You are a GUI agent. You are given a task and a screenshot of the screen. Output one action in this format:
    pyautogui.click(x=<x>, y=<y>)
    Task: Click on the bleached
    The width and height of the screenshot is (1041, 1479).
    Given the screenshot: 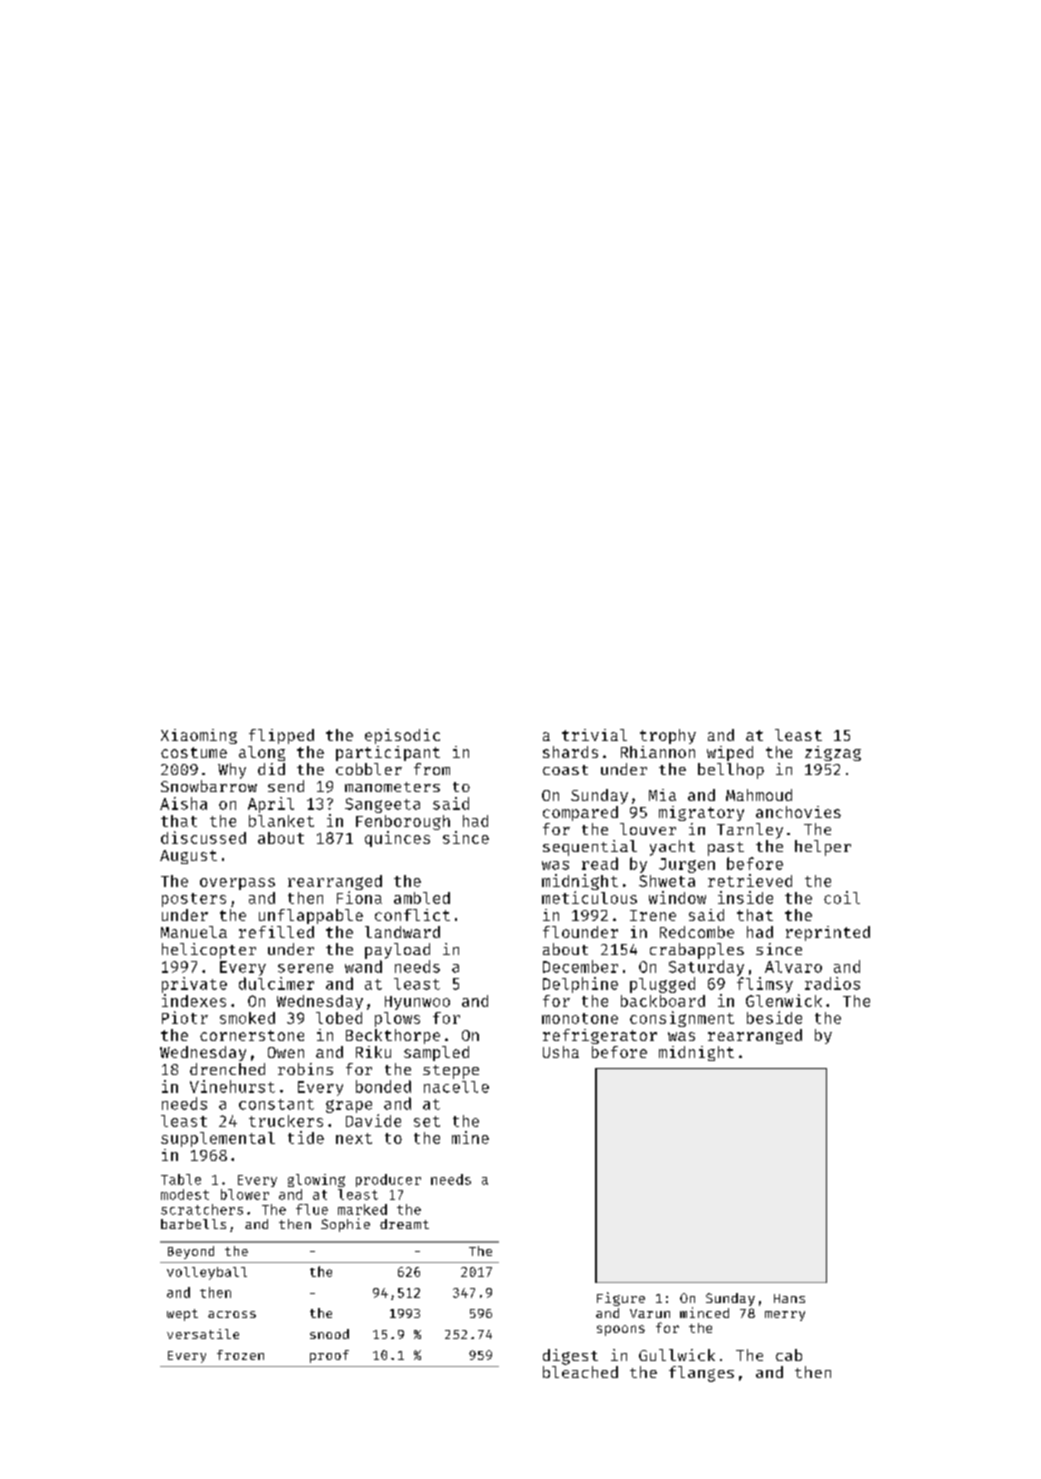 What is the action you would take?
    pyautogui.click(x=580, y=1372)
